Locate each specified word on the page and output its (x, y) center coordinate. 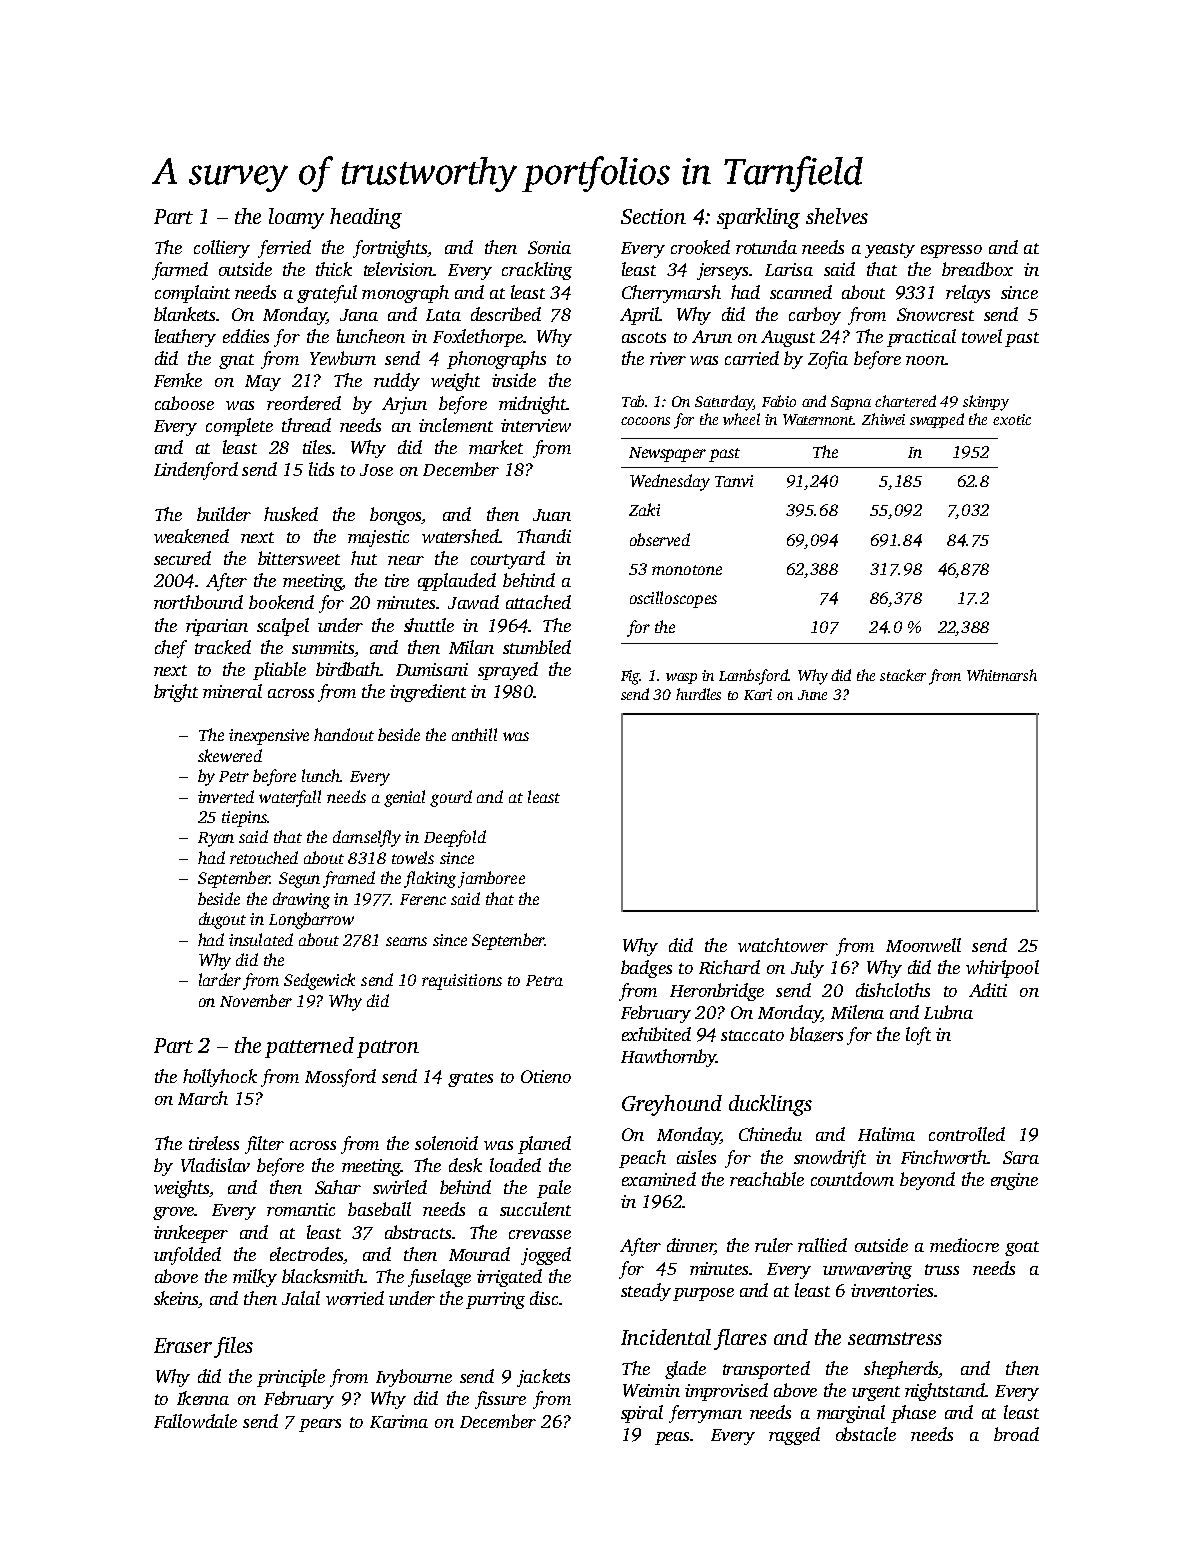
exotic (1012, 419)
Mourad (479, 1254)
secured (182, 558)
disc (544, 1298)
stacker (903, 675)
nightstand (945, 1392)
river (668, 358)
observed (660, 539)
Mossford (340, 1078)
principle (291, 1378)
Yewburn (343, 358)
